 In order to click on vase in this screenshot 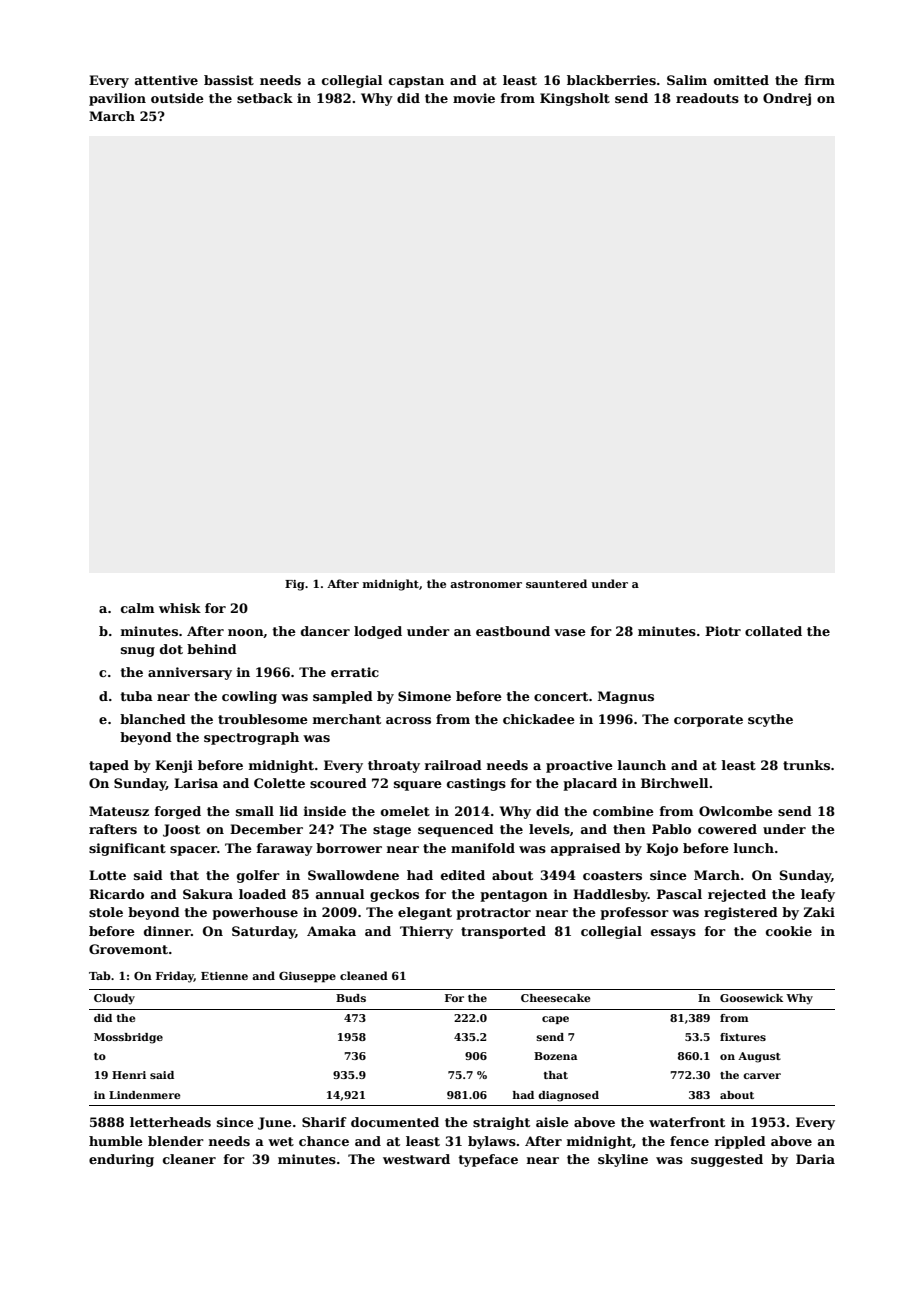, I will do `click(570, 632)`.
